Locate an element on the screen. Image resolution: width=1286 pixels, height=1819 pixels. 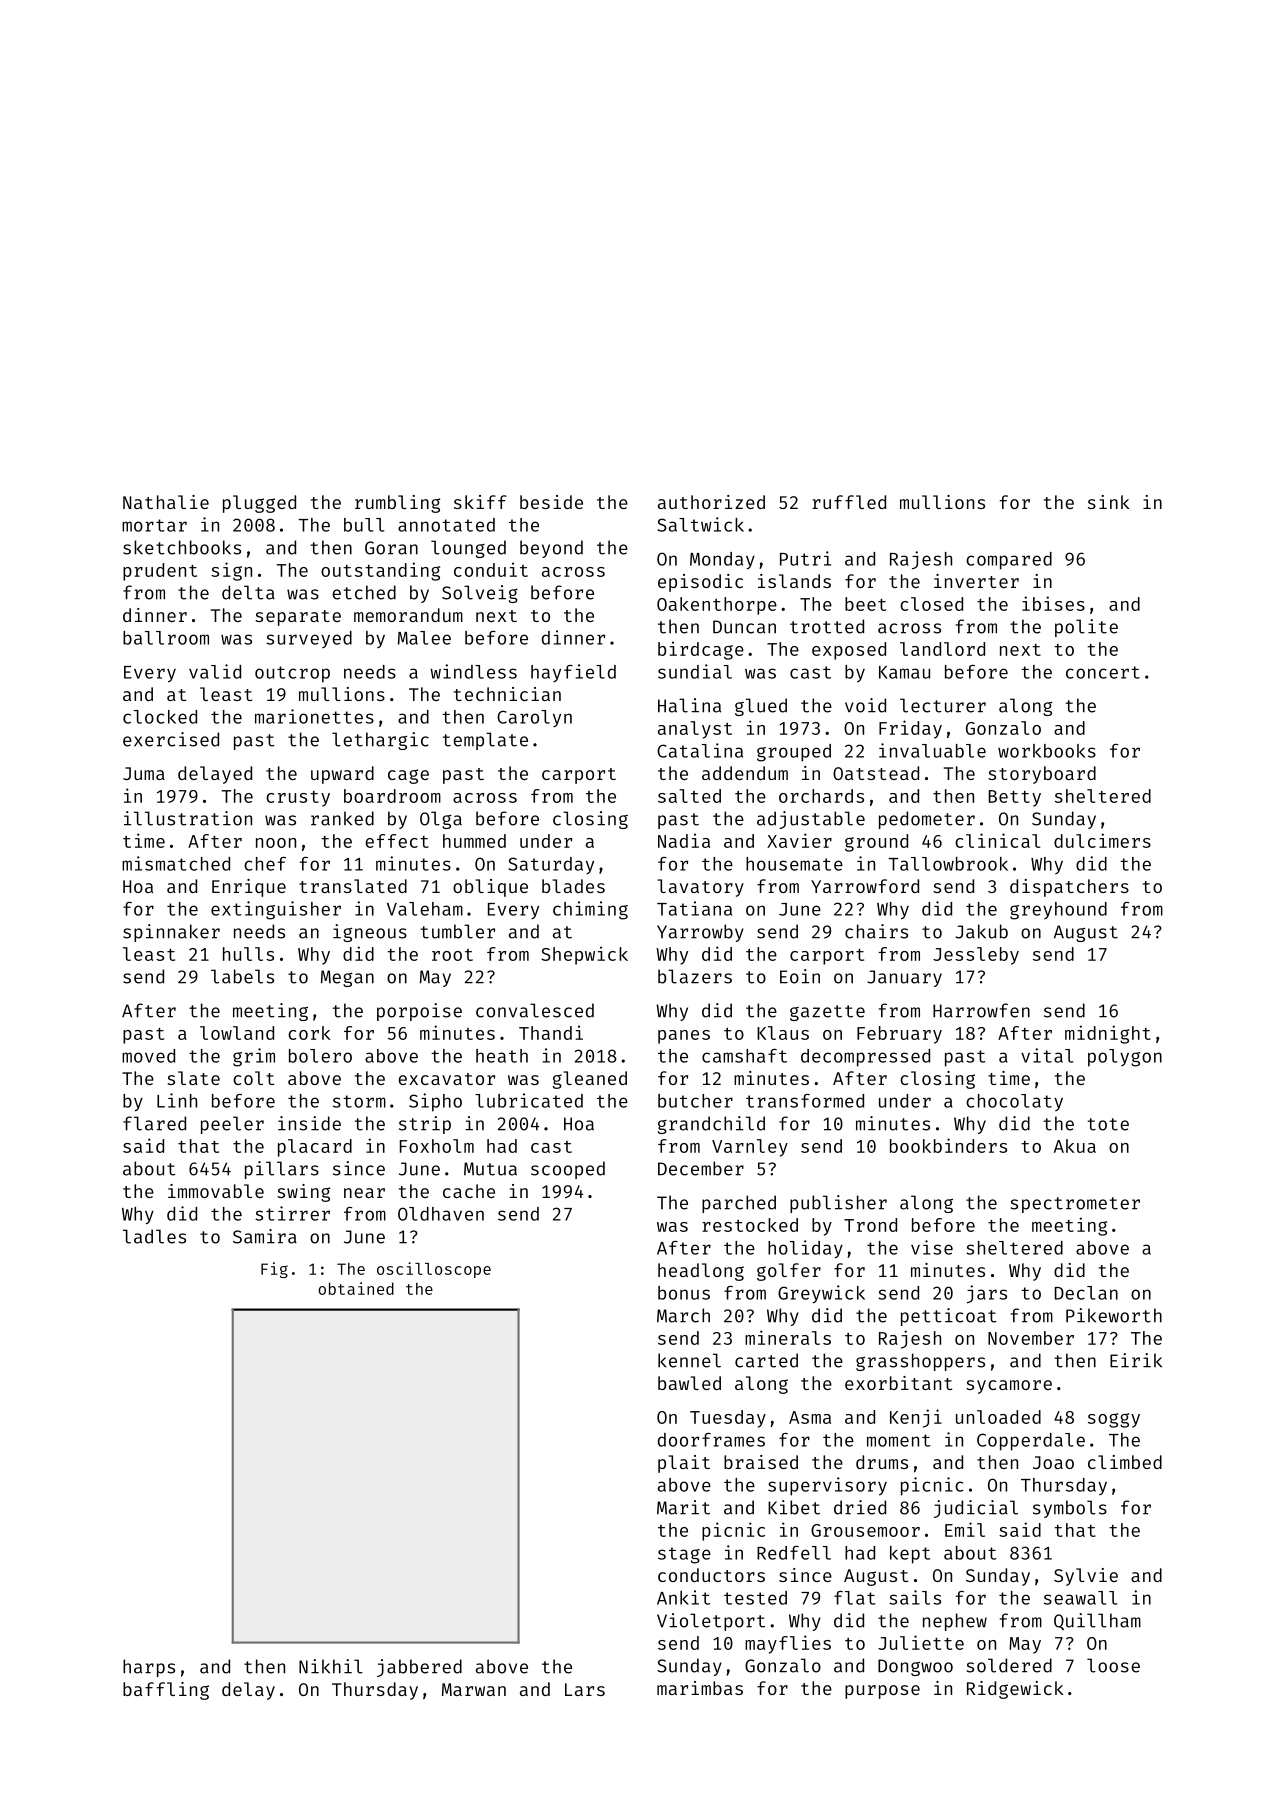
convalesced is located at coordinates (535, 1010).
